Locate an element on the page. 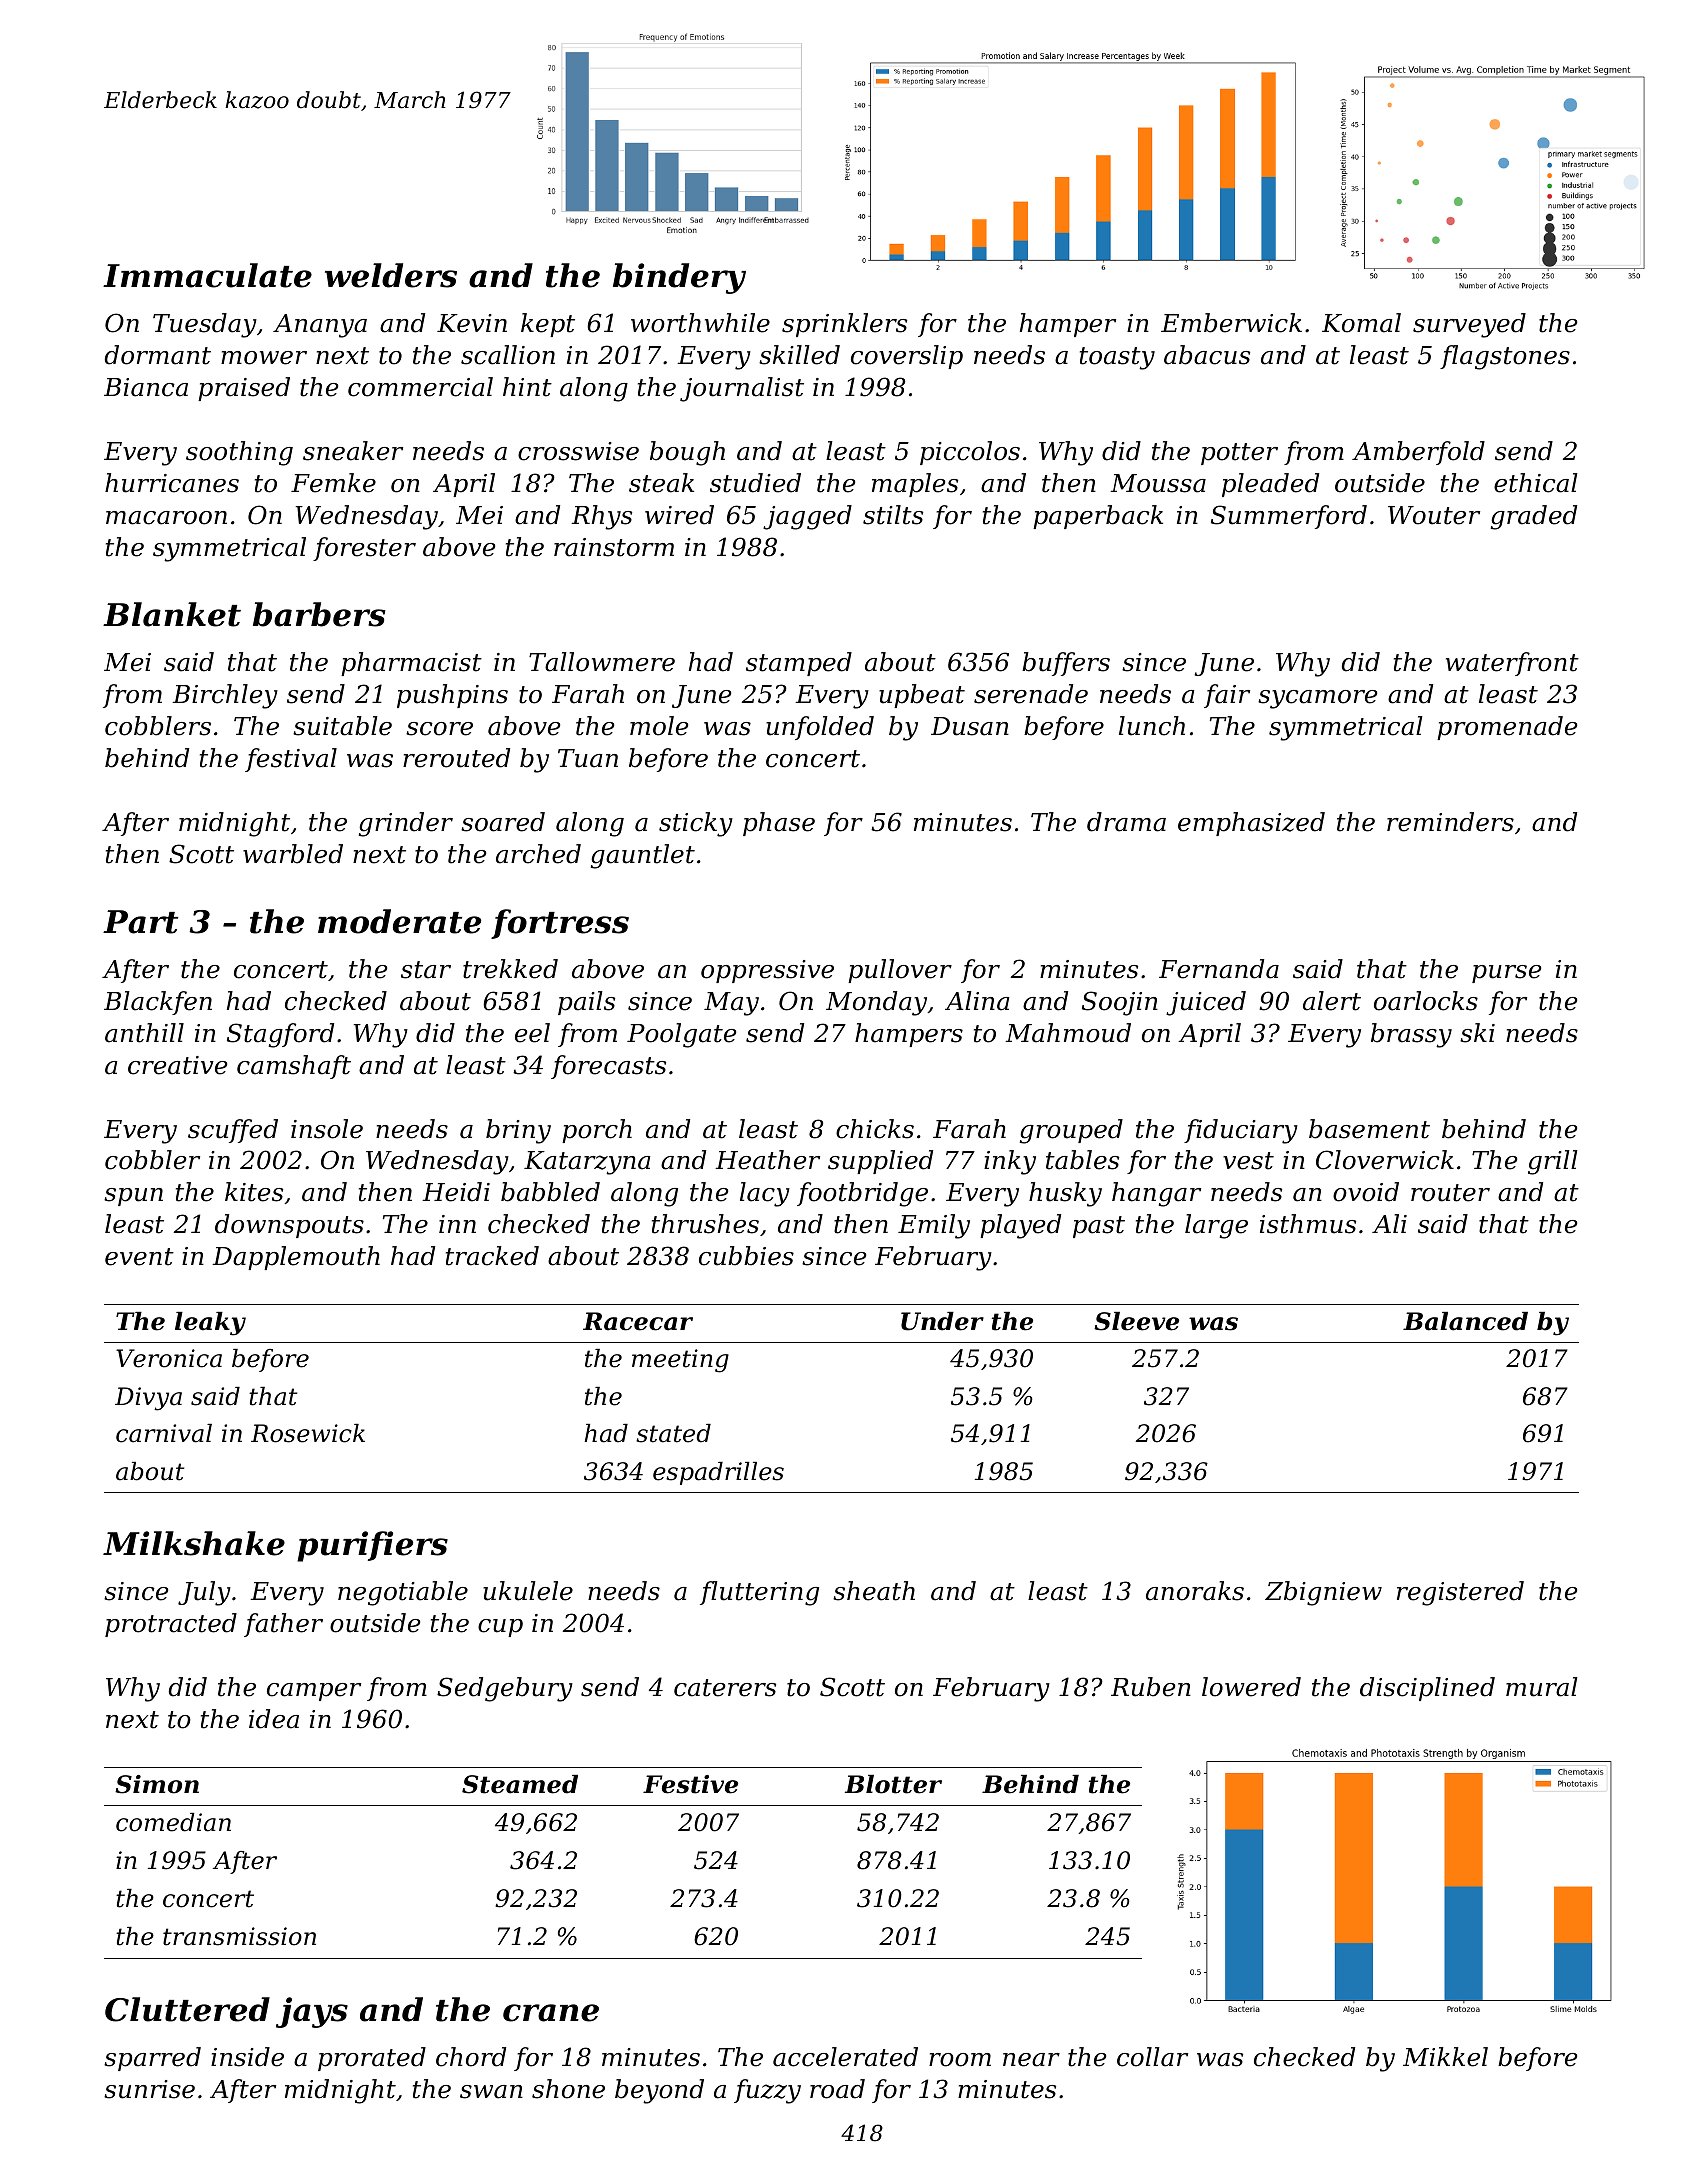 The width and height of the document is (1683, 2178). disciplined is located at coordinates (1427, 1689).
